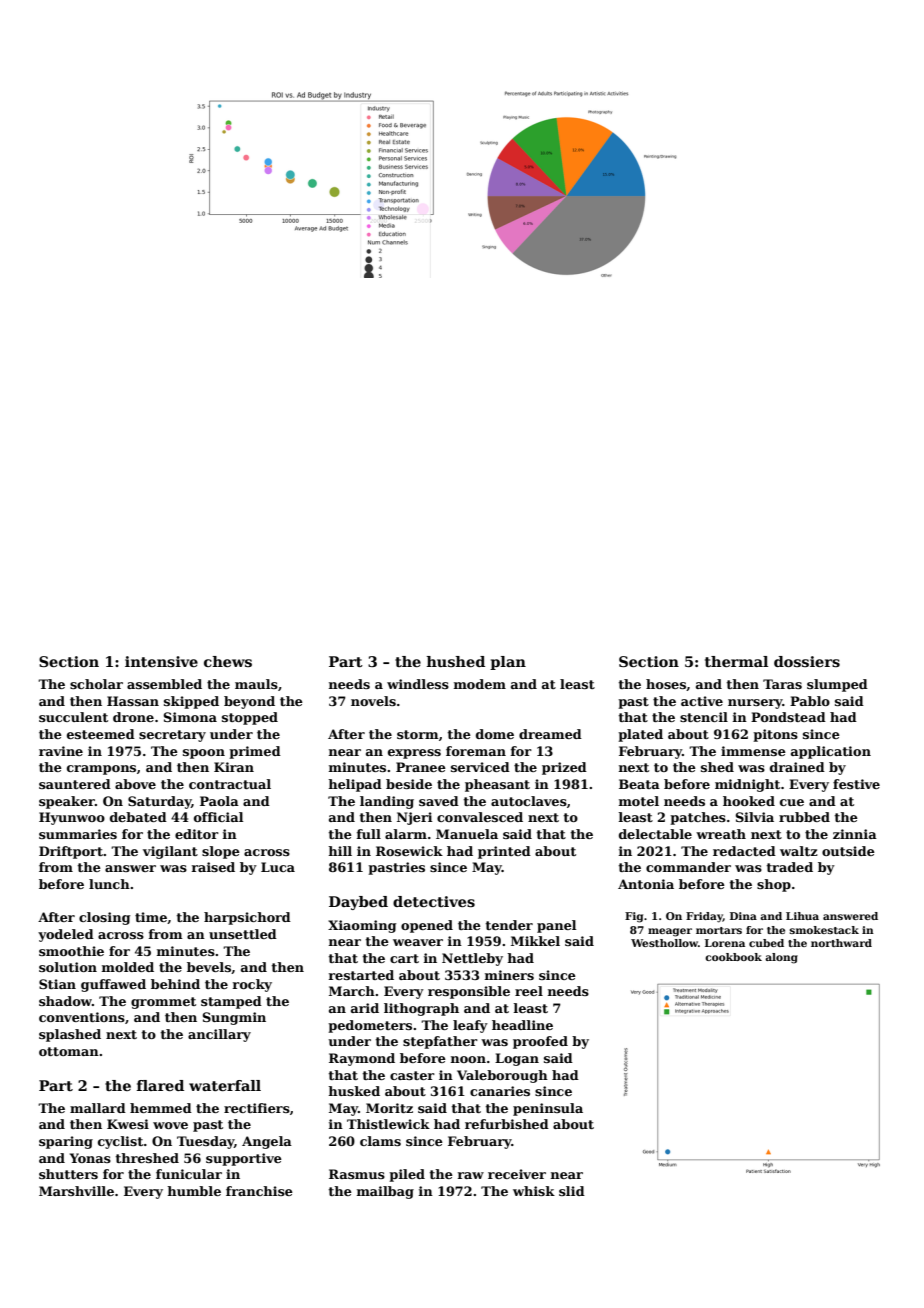  What do you see at coordinates (243, 934) in the document?
I see `unsettled` at bounding box center [243, 934].
